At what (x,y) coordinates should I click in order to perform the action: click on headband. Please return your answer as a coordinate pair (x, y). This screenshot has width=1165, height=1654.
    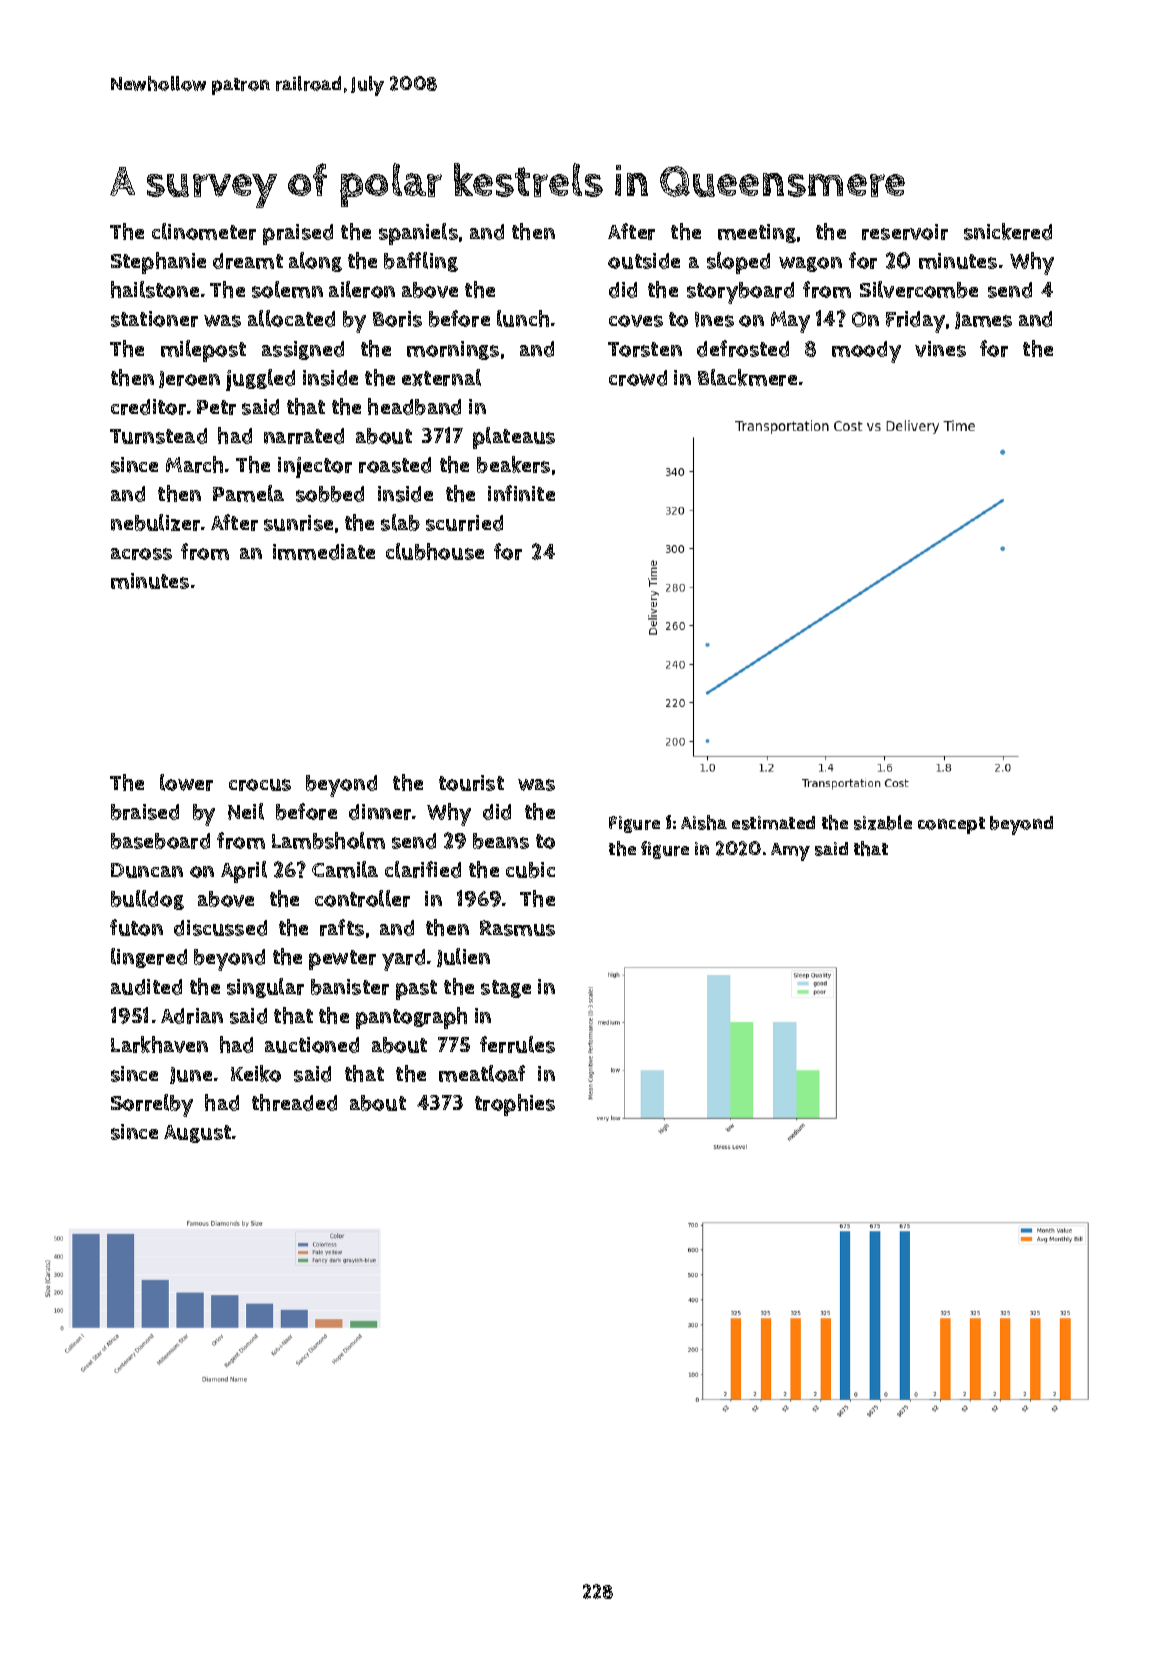
    Looking at the image, I should click on (414, 406).
